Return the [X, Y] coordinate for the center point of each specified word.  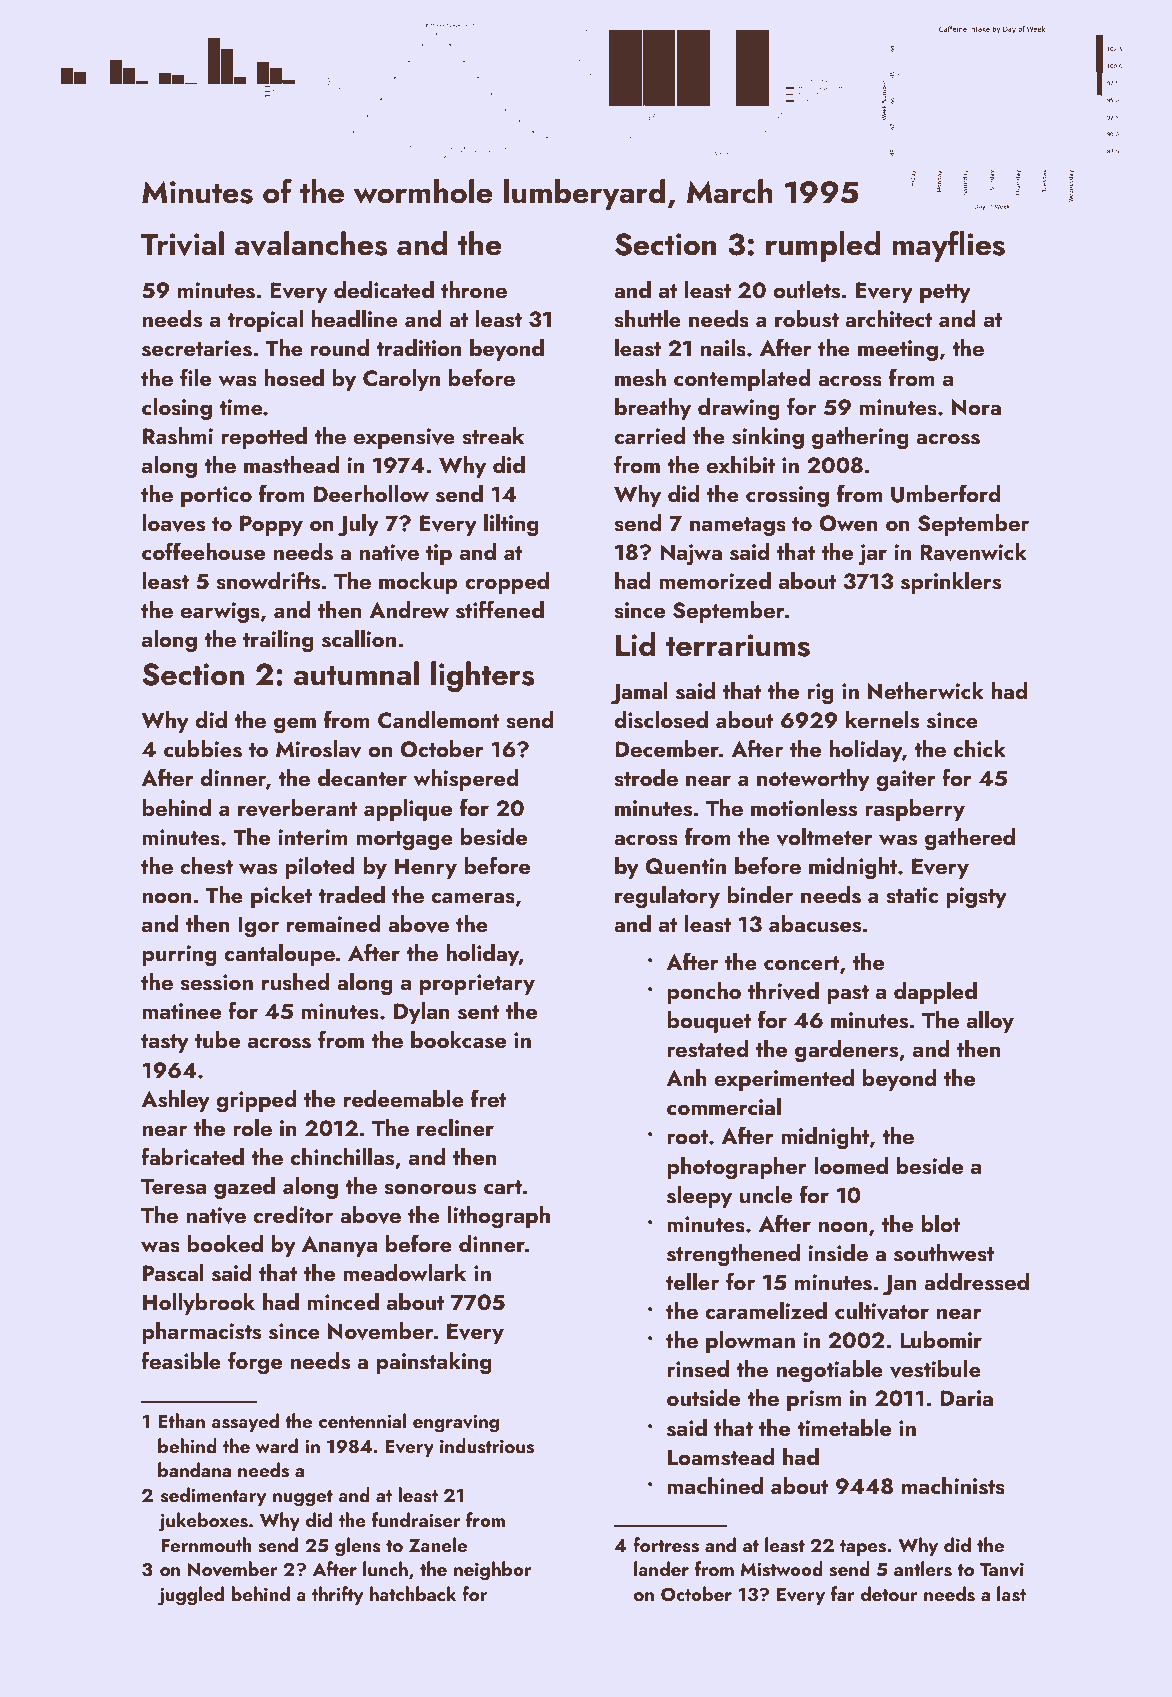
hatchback [413, 1593]
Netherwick [926, 690]
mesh [640, 378]
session [216, 982]
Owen [848, 523]
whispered [466, 780]
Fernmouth [206, 1544]
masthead [291, 465]
